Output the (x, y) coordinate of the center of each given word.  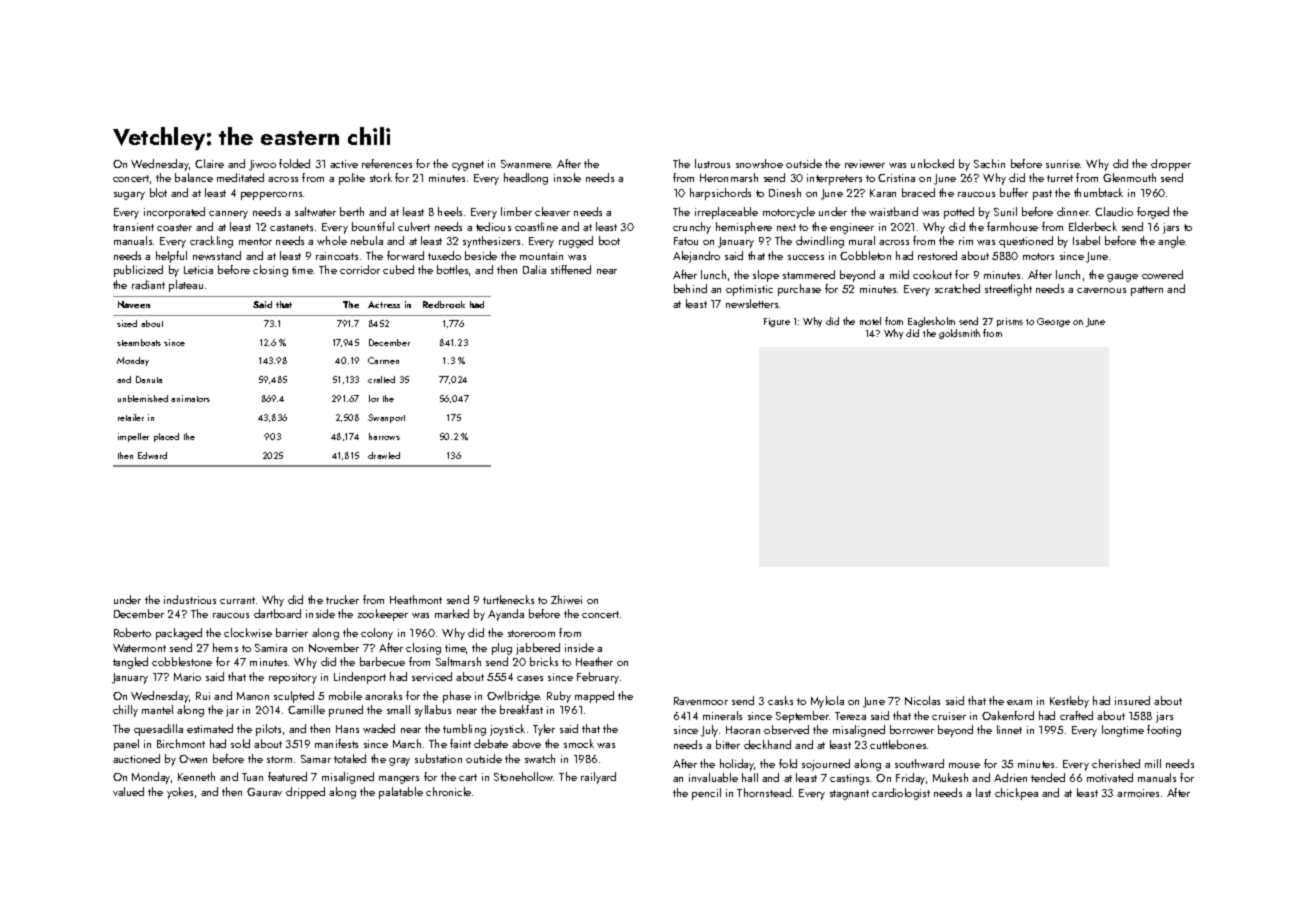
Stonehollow (524, 776)
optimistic (749, 290)
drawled (384, 455)
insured (1132, 700)
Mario (187, 677)
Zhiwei (566, 599)
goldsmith (959, 334)
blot (158, 192)
